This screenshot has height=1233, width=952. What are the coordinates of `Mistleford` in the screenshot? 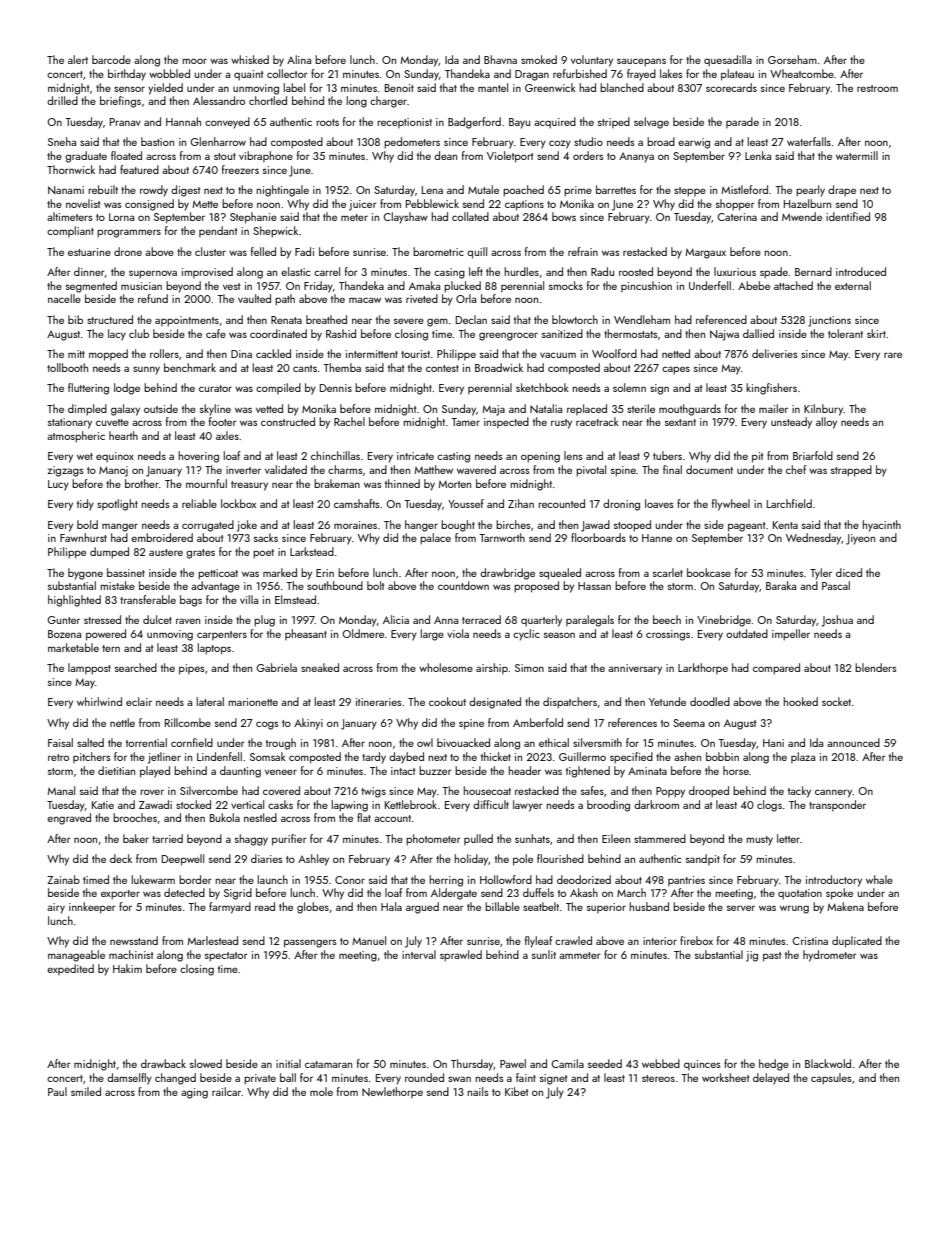 It's located at (744, 189).
